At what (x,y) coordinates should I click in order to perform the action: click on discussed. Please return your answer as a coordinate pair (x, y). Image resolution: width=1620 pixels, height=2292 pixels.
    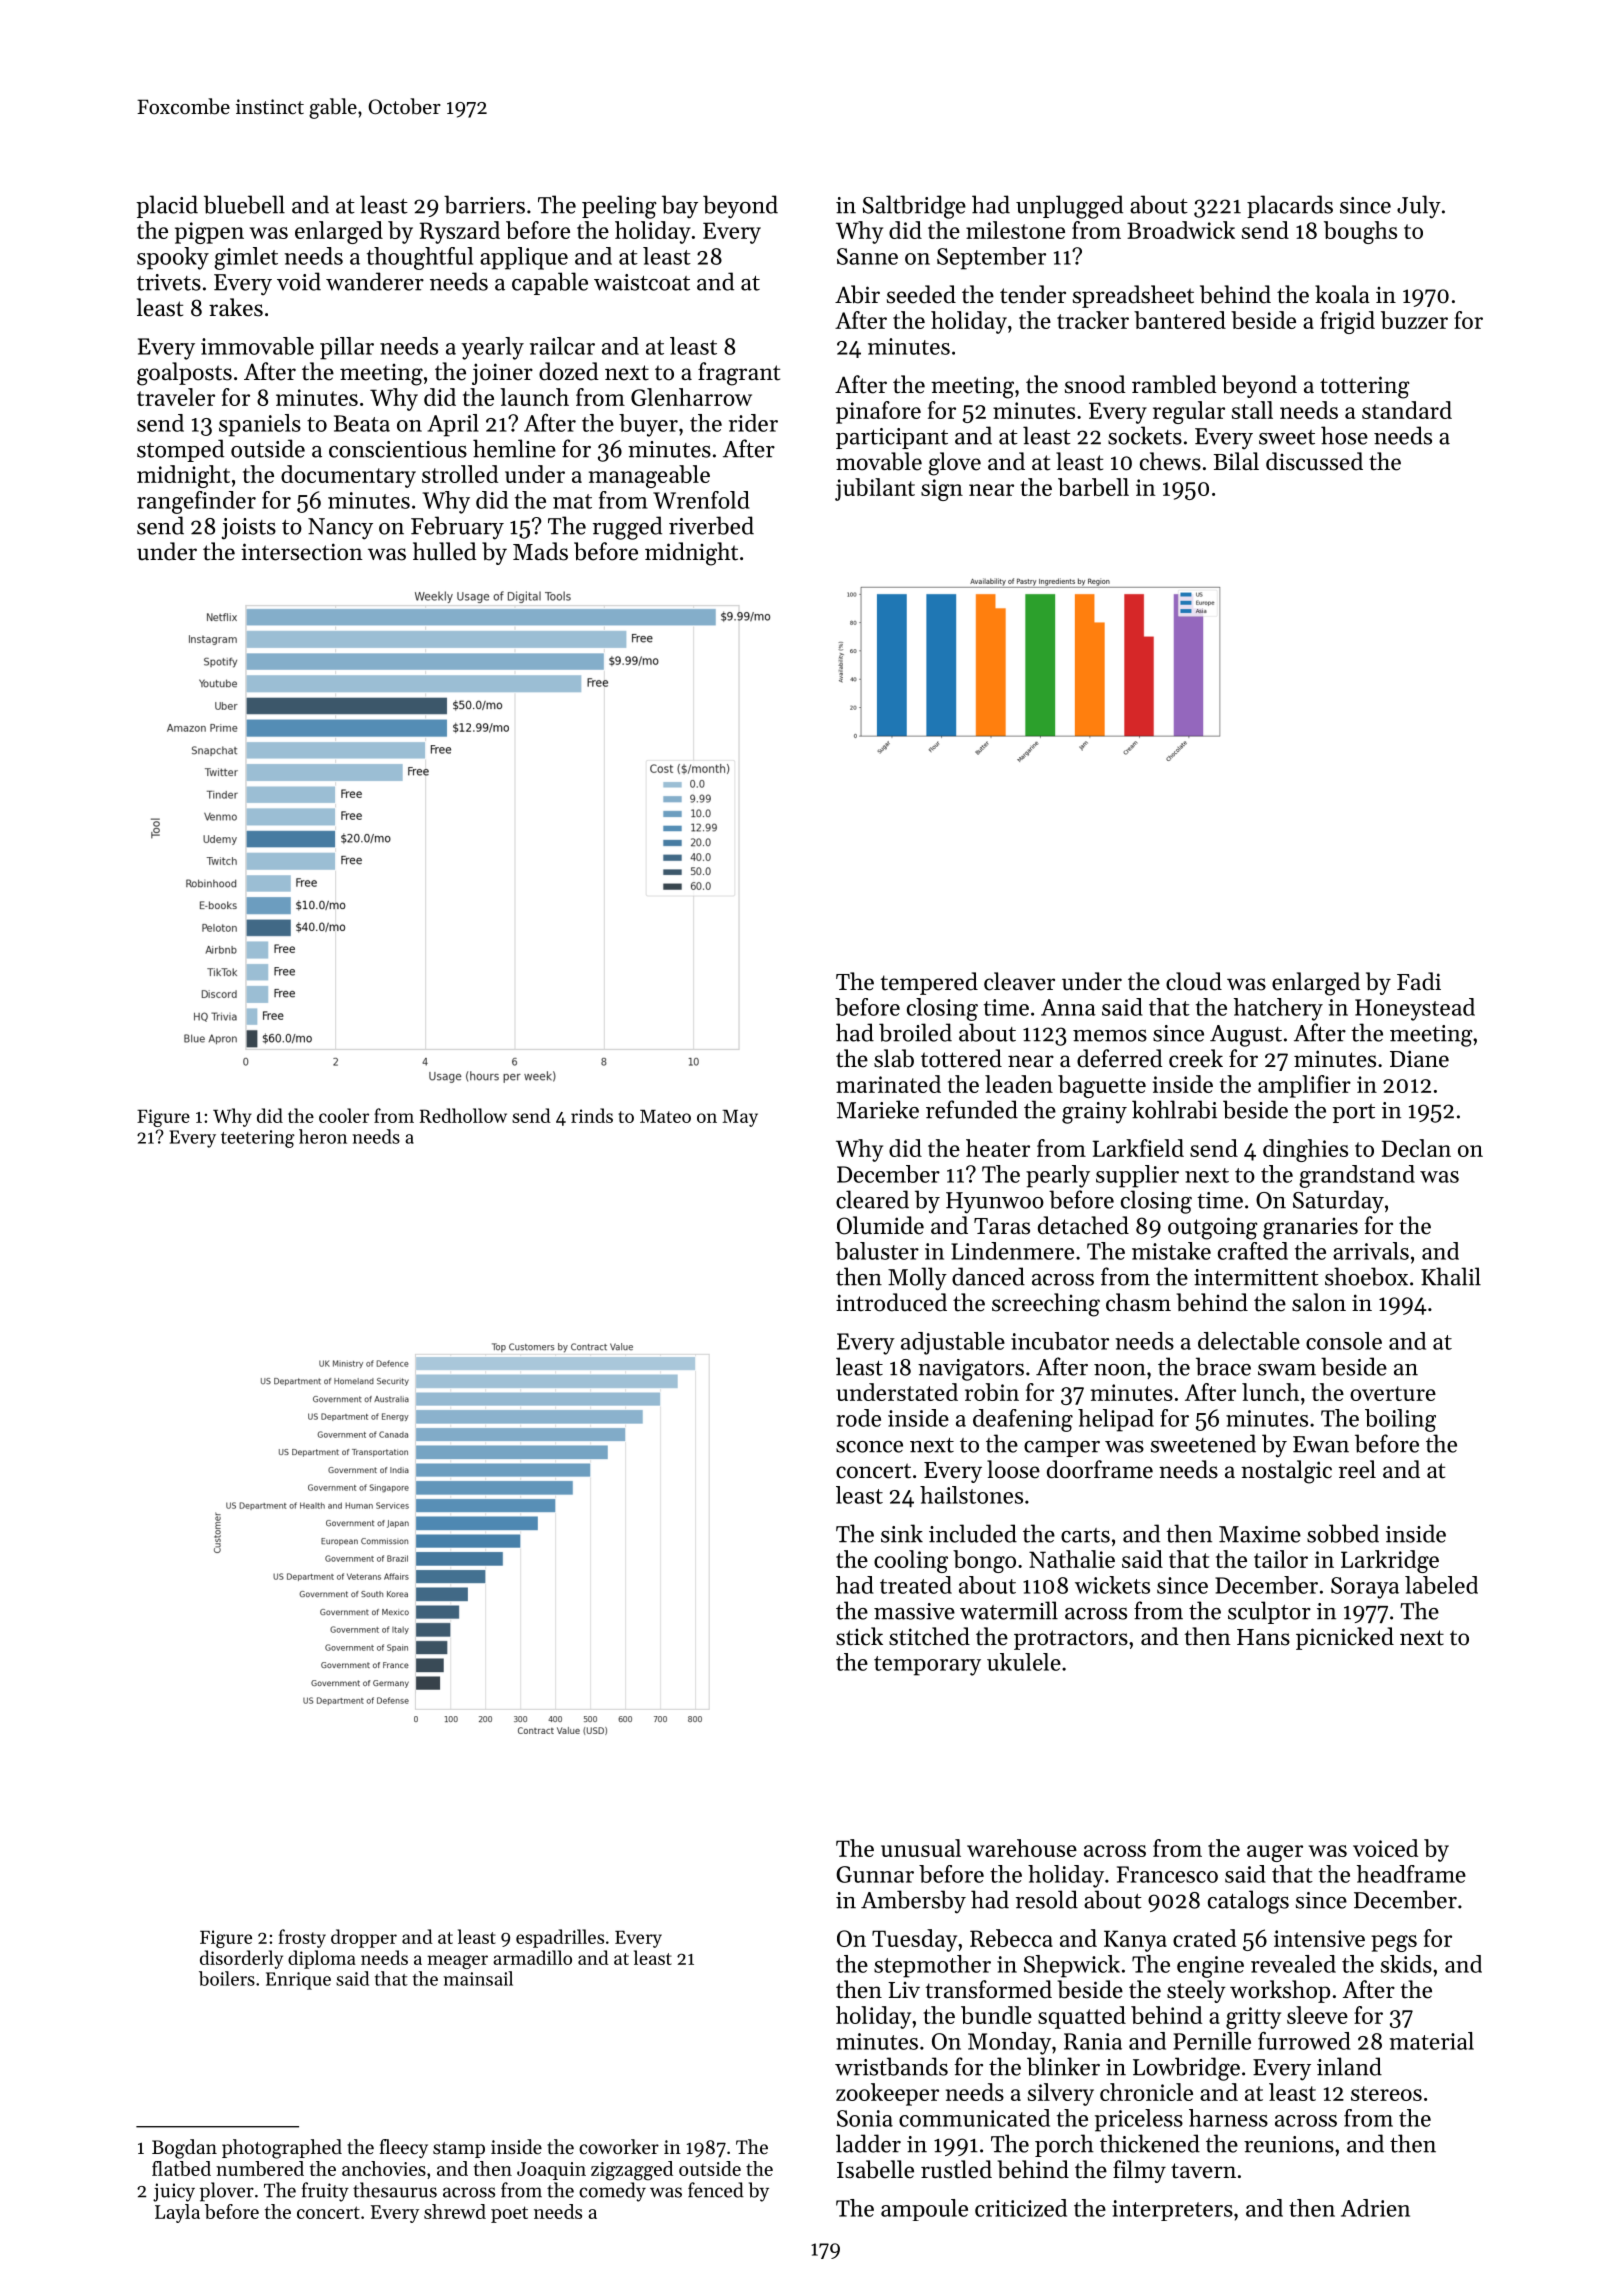
    Looking at the image, I should click on (1314, 461).
